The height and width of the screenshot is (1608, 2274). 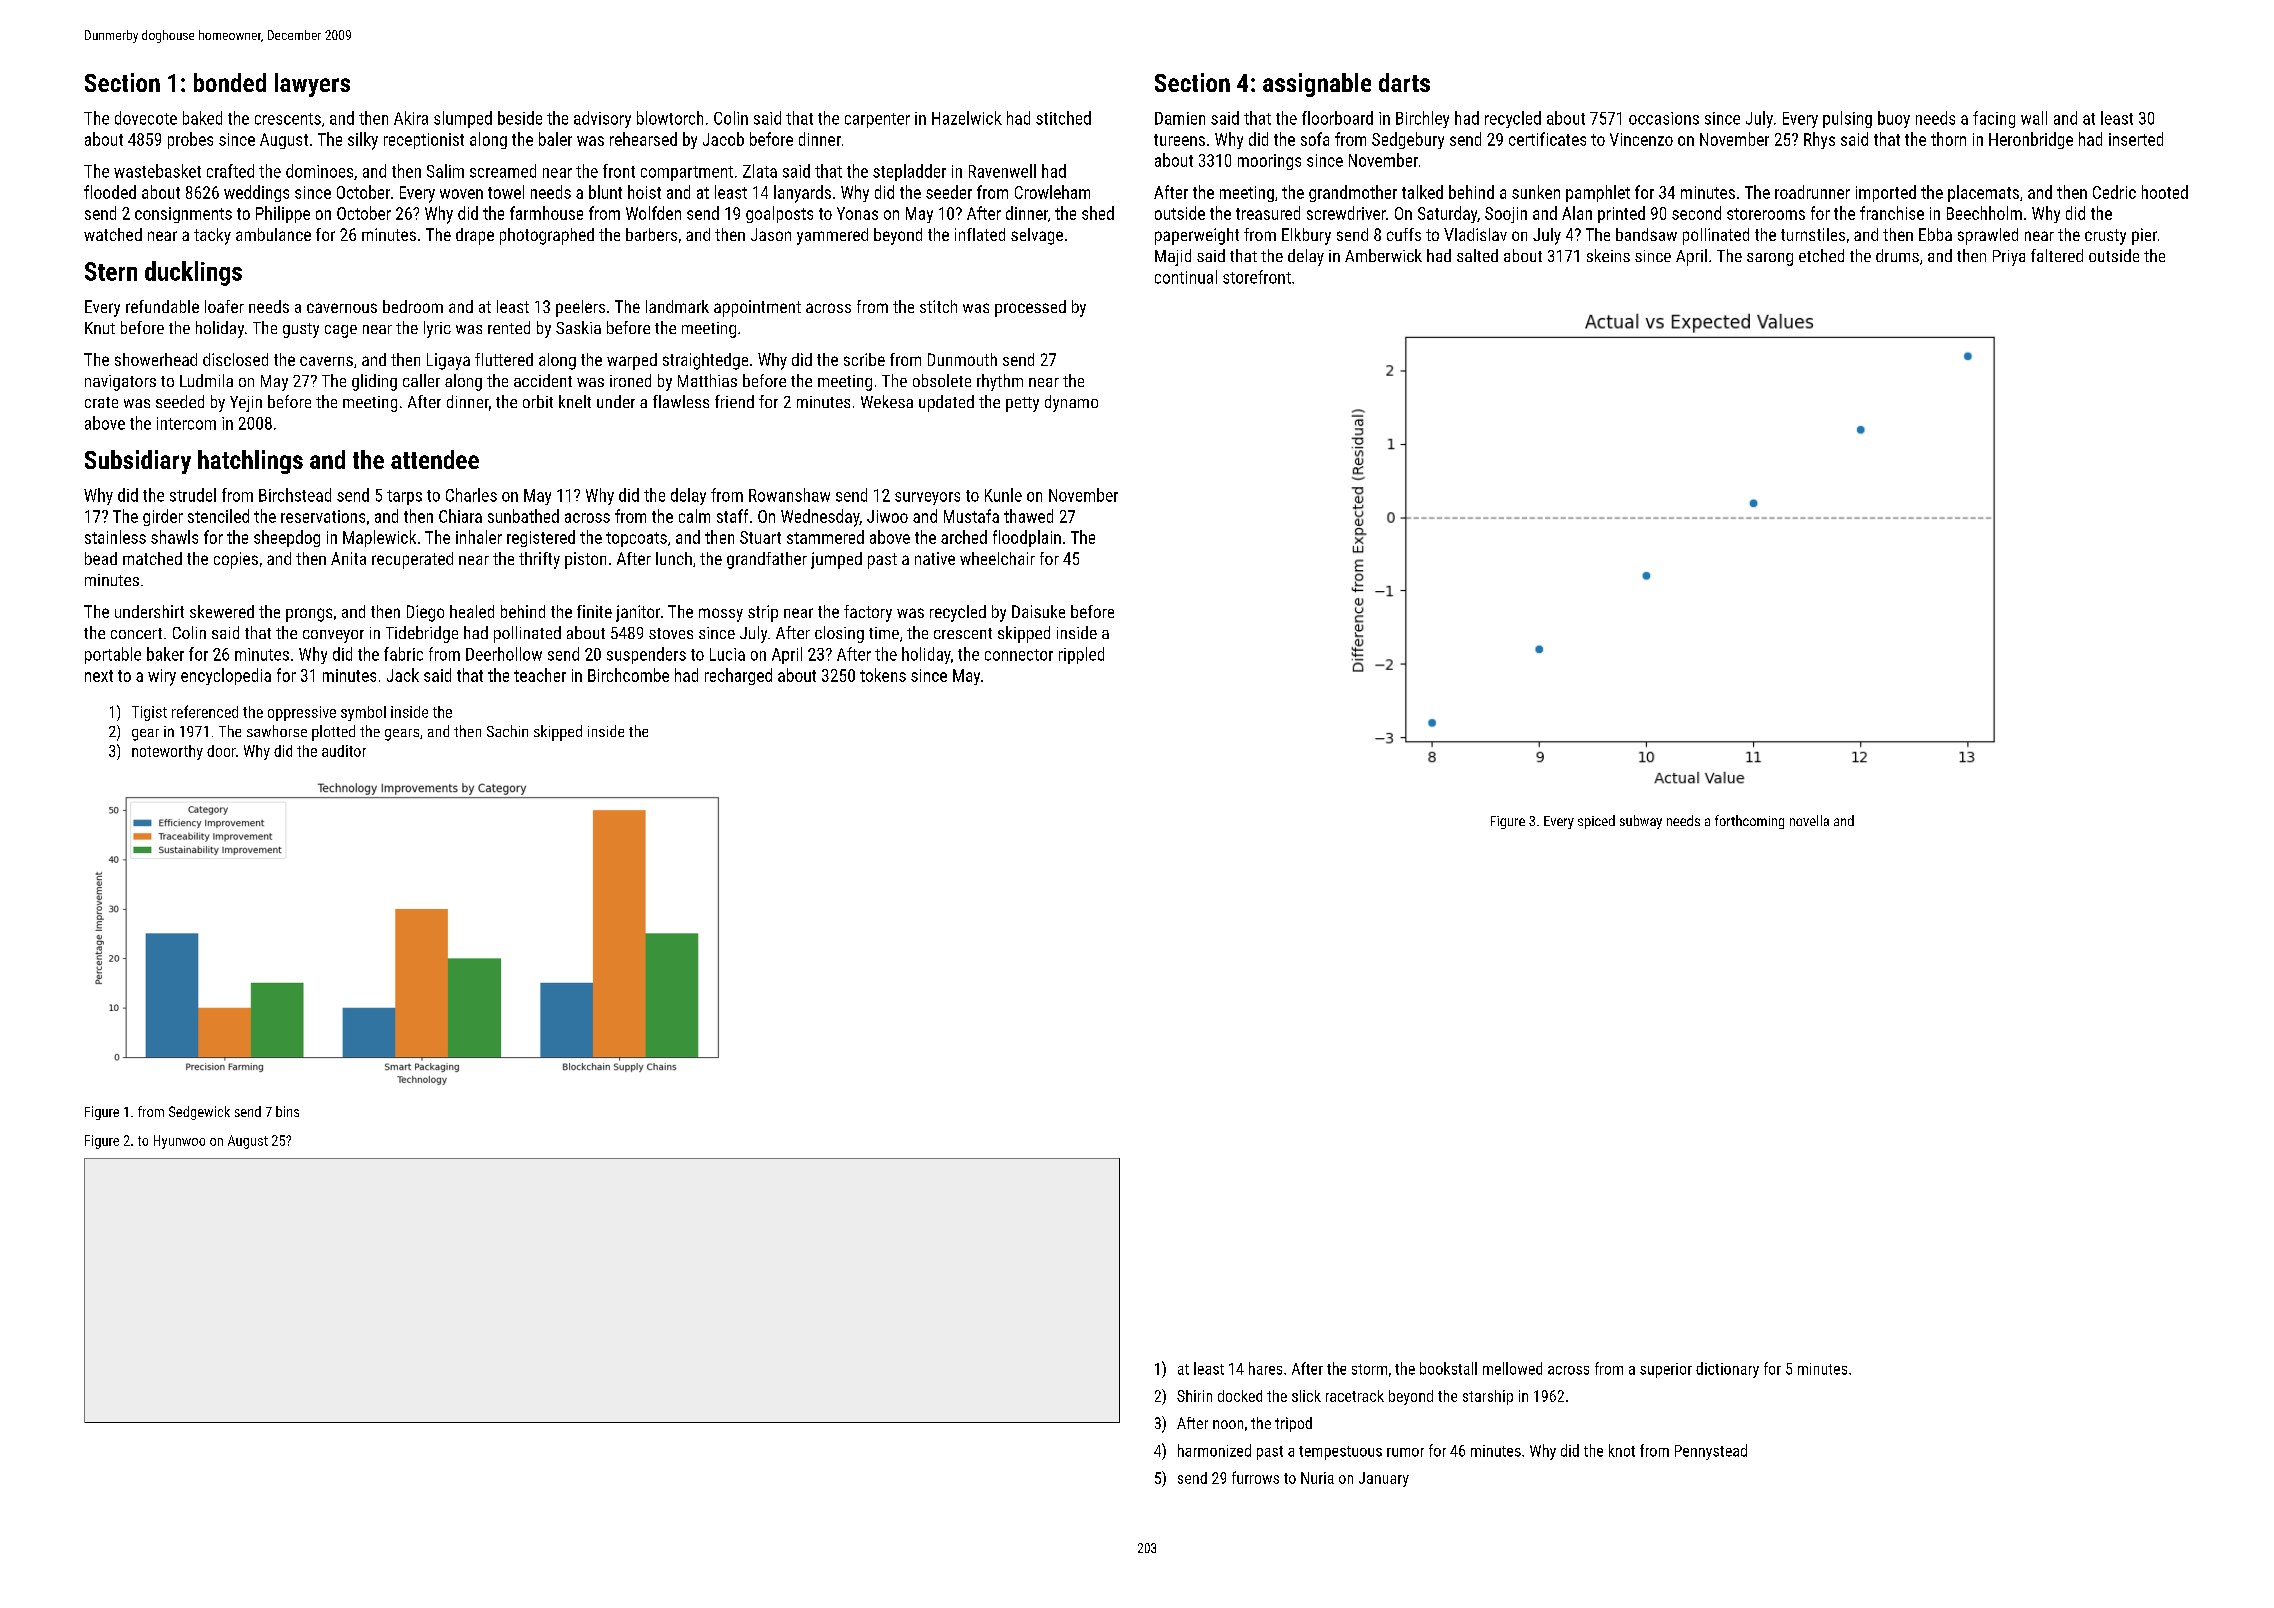 What do you see at coordinates (202, 118) in the screenshot?
I see `baked` at bounding box center [202, 118].
